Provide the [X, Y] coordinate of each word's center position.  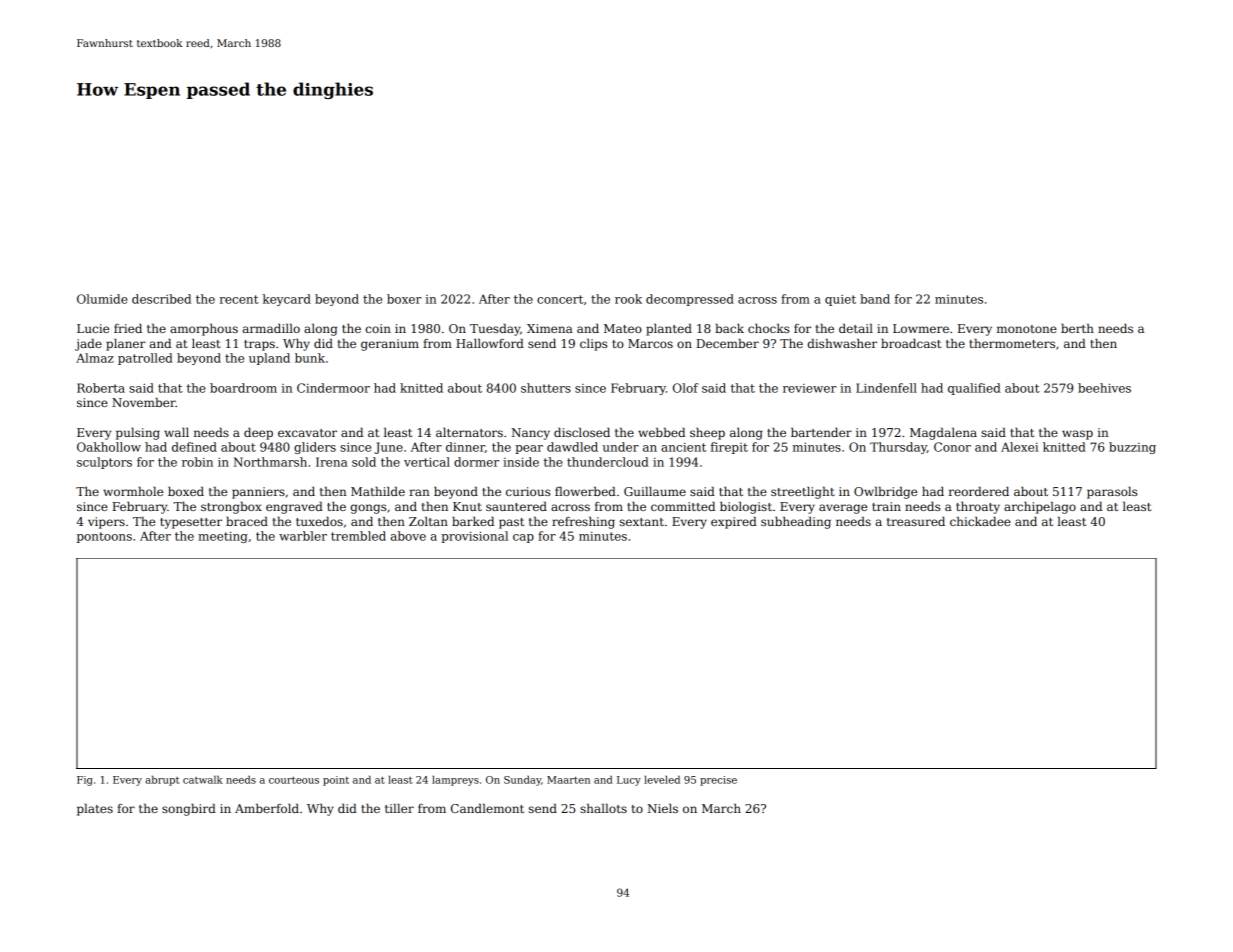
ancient [683, 447]
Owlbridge [885, 493]
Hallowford [490, 343]
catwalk [203, 779]
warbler [303, 536]
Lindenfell [886, 388]
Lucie [93, 328]
